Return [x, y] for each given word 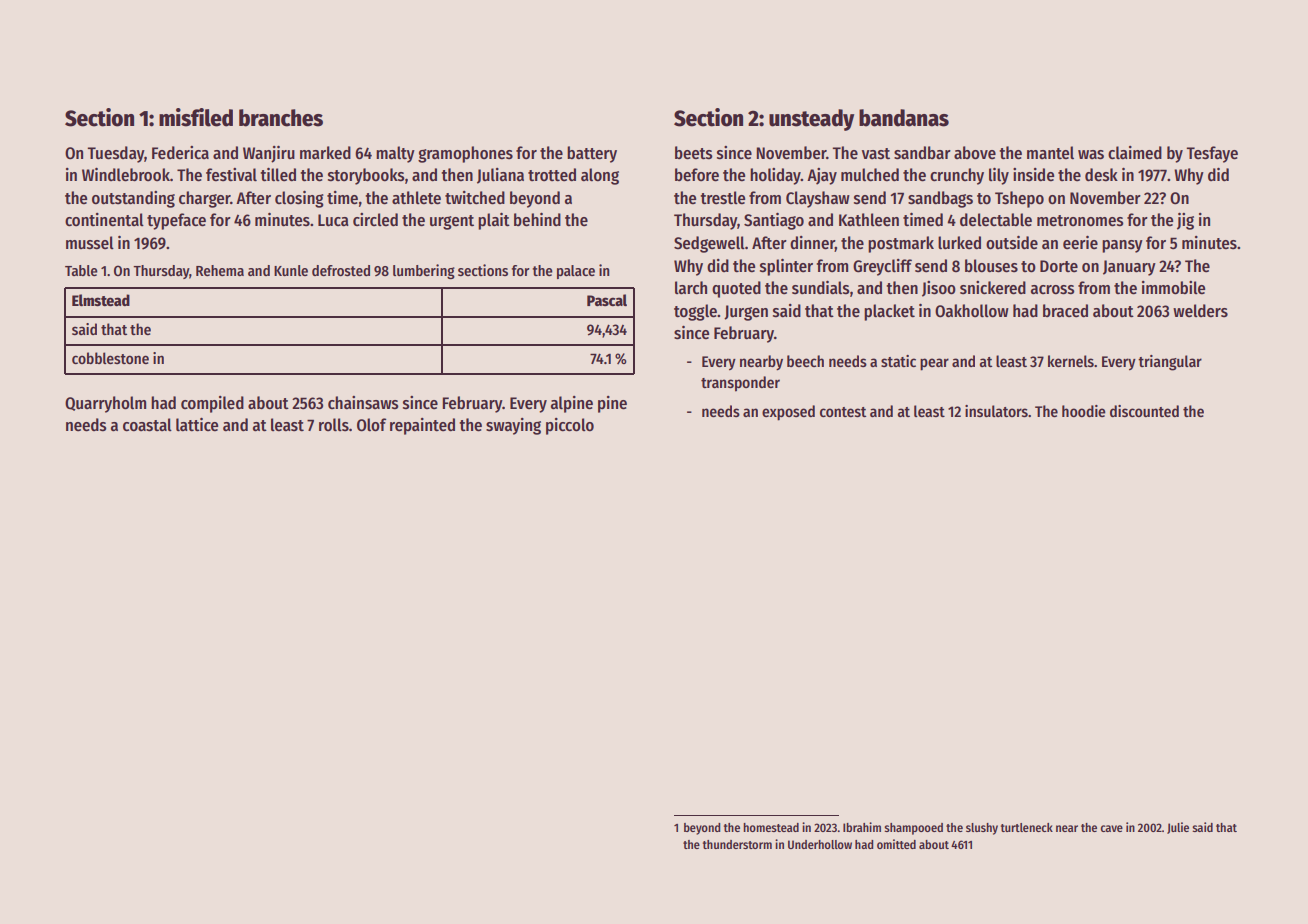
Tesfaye [1212, 154]
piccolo [570, 426]
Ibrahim [862, 827]
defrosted [341, 270]
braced [1065, 311]
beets [694, 153]
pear [934, 364]
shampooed [913, 829]
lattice [197, 425]
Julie [1178, 828]
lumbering [424, 271]
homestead [771, 827]
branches [281, 118]
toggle [695, 312]
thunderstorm [737, 844]
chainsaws [363, 403]
